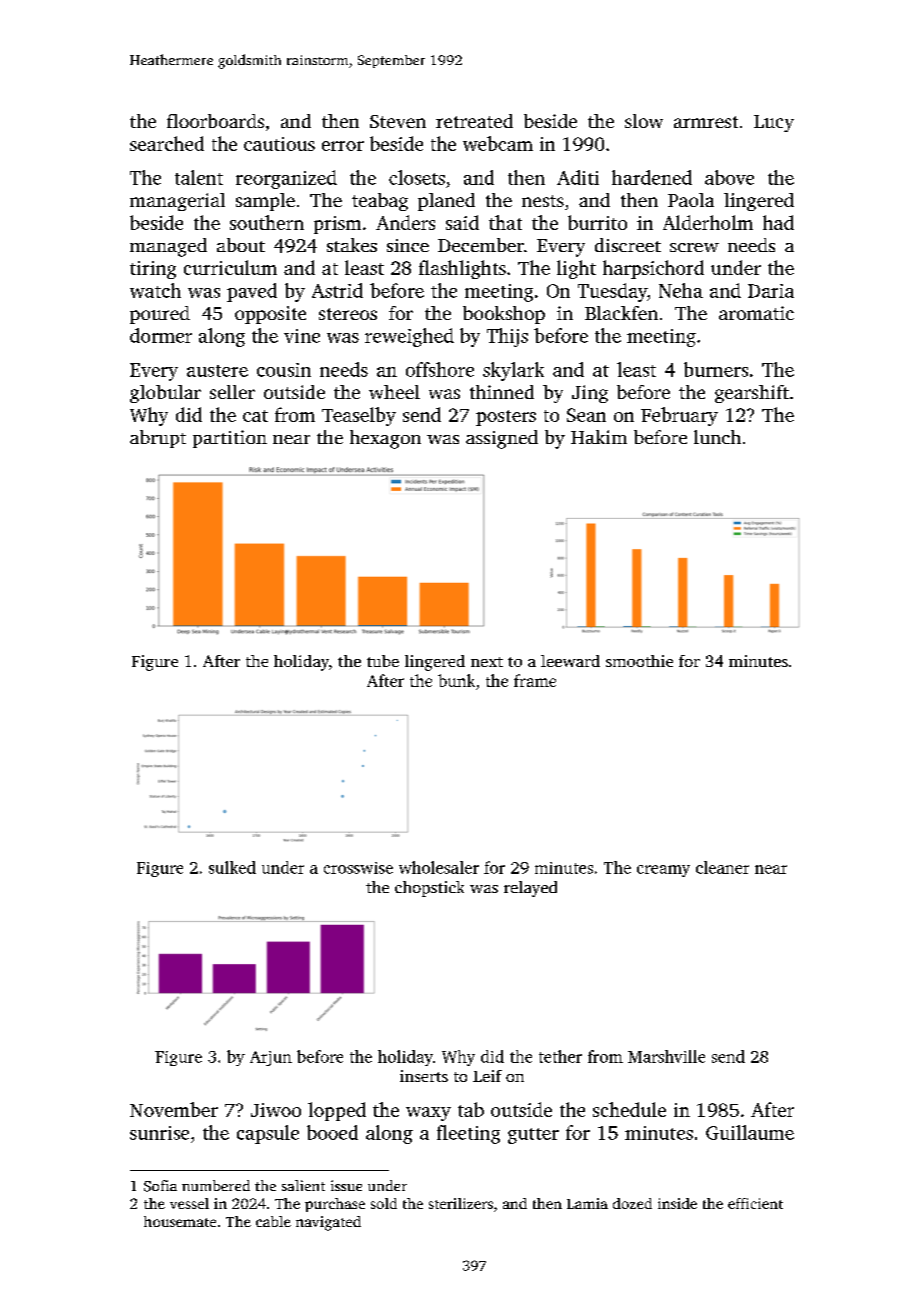  Describe the element at coordinates (279, 144) in the screenshot. I see `cautious` at that location.
